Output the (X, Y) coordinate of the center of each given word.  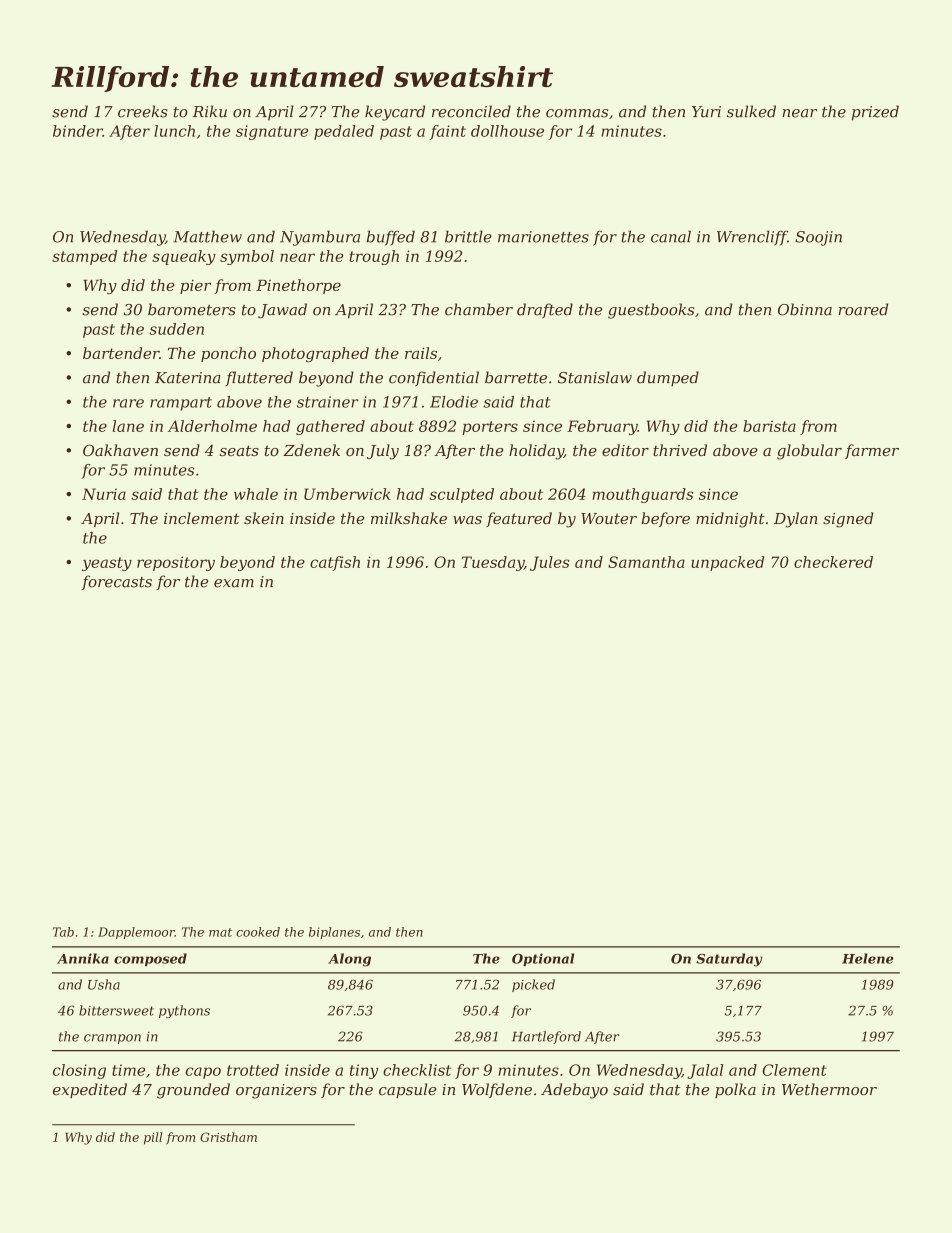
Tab (63, 932)
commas (577, 113)
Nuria (104, 494)
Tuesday (493, 563)
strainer (327, 402)
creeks (143, 111)
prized (875, 113)
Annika (83, 958)
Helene (868, 958)
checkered (833, 562)
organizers (276, 1091)
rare (128, 403)
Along (349, 960)
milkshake (409, 518)
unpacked (727, 563)
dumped (668, 378)
